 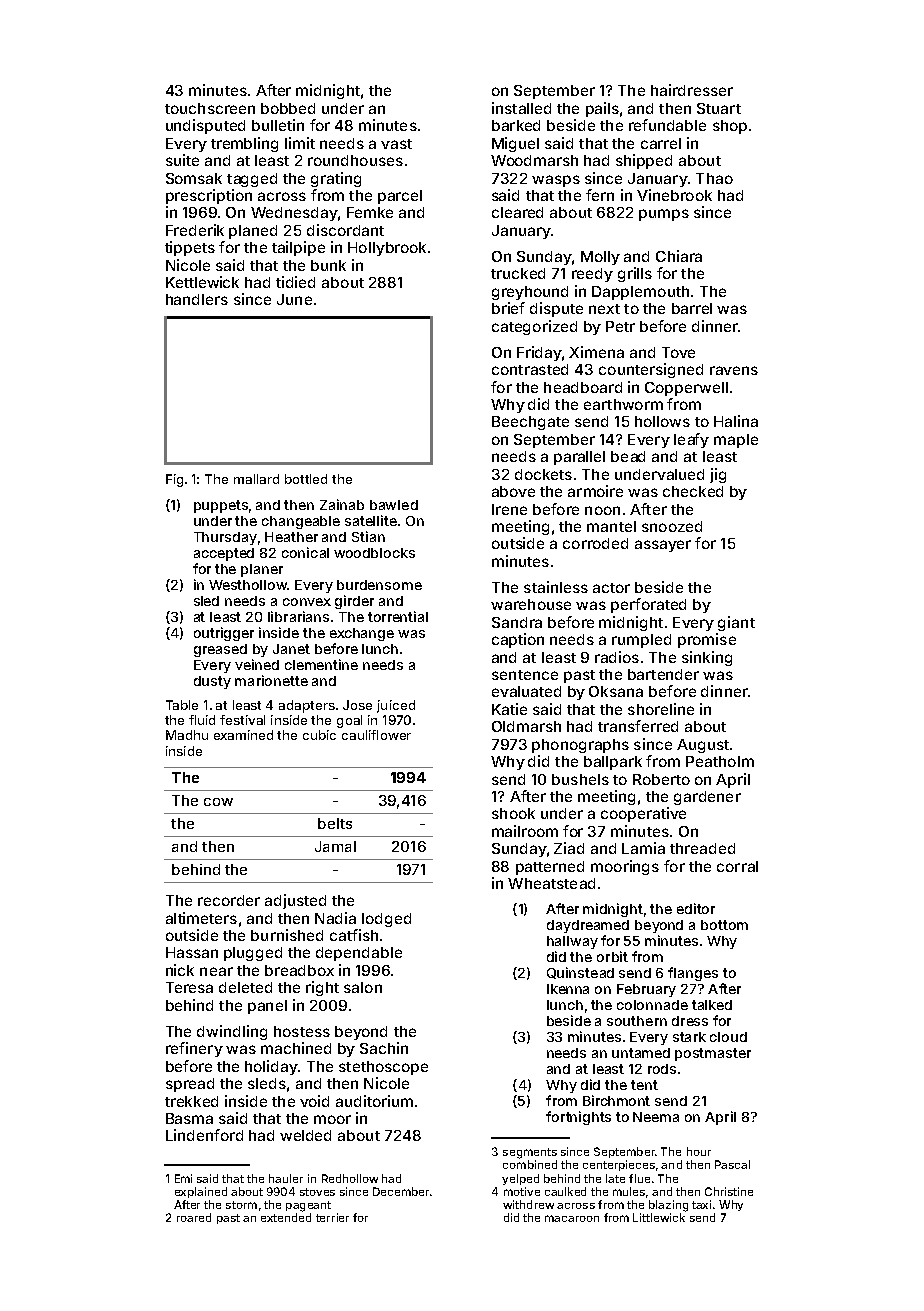 What do you see at coordinates (194, 1217) in the image?
I see `roared` at bounding box center [194, 1217].
